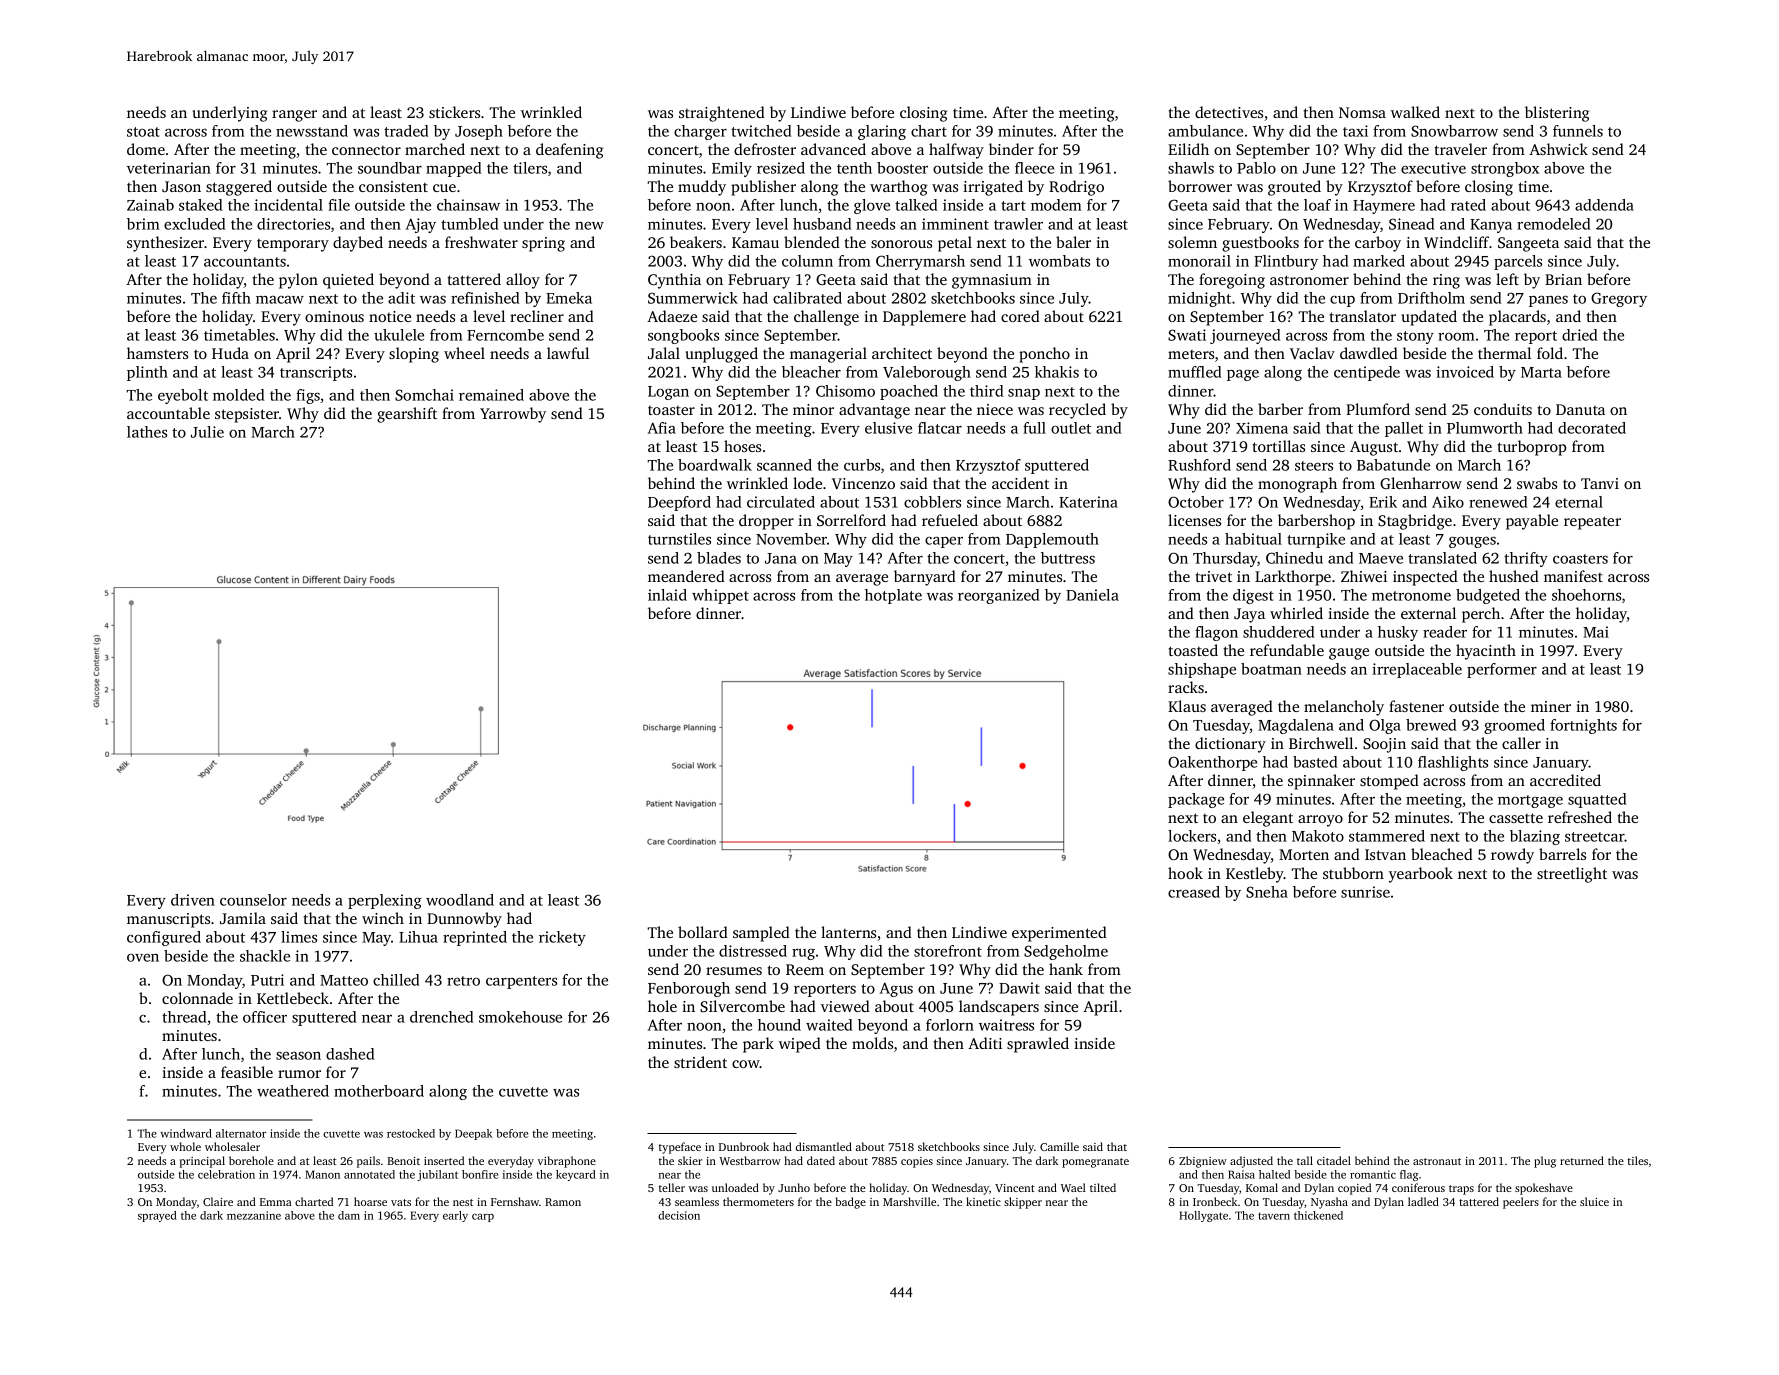 The height and width of the screenshot is (1375, 1779). Describe the element at coordinates (1578, 131) in the screenshot. I see `funnels` at that location.
